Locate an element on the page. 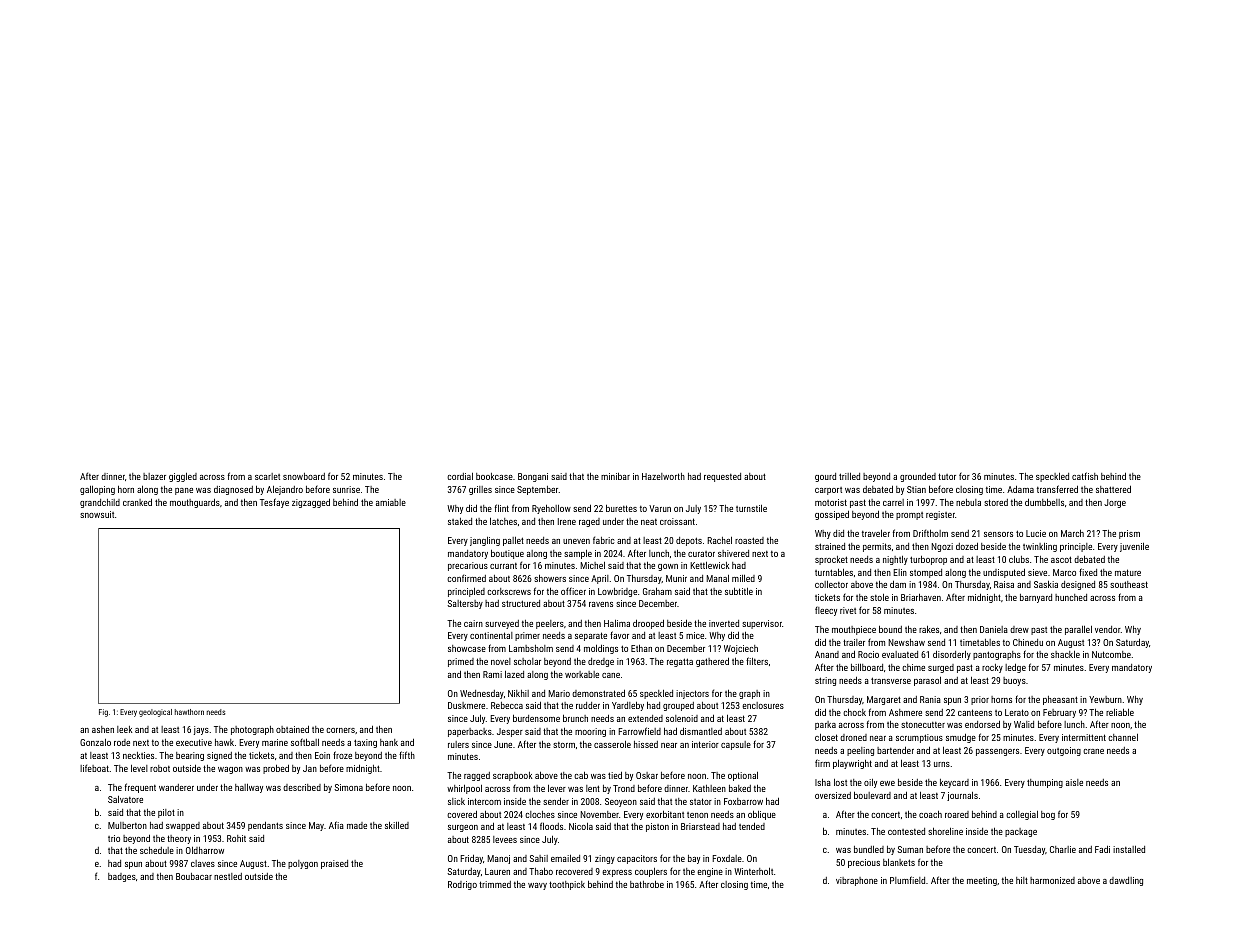  primed is located at coordinates (461, 662).
